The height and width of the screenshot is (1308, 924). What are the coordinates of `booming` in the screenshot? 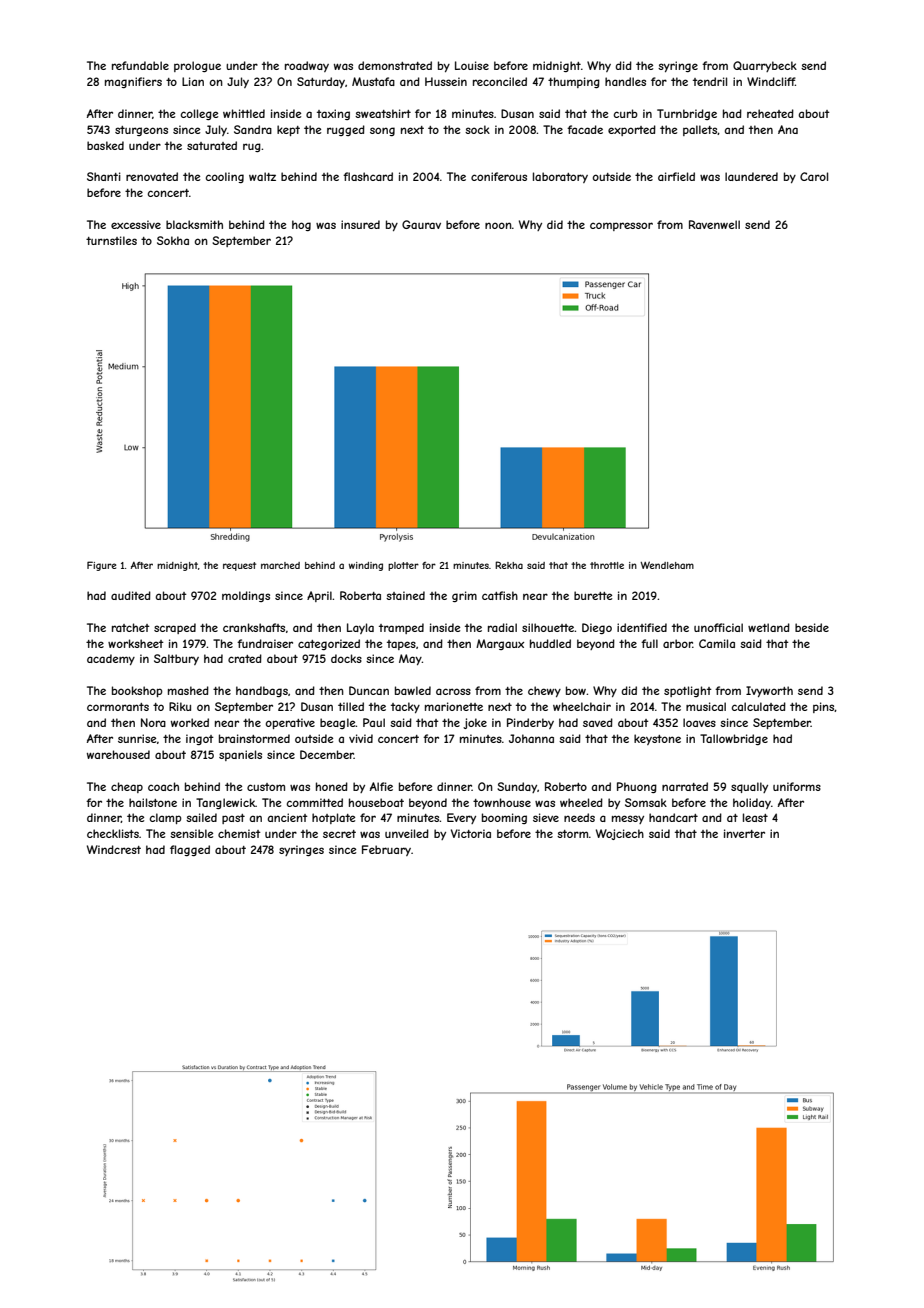 It's located at (504, 818).
